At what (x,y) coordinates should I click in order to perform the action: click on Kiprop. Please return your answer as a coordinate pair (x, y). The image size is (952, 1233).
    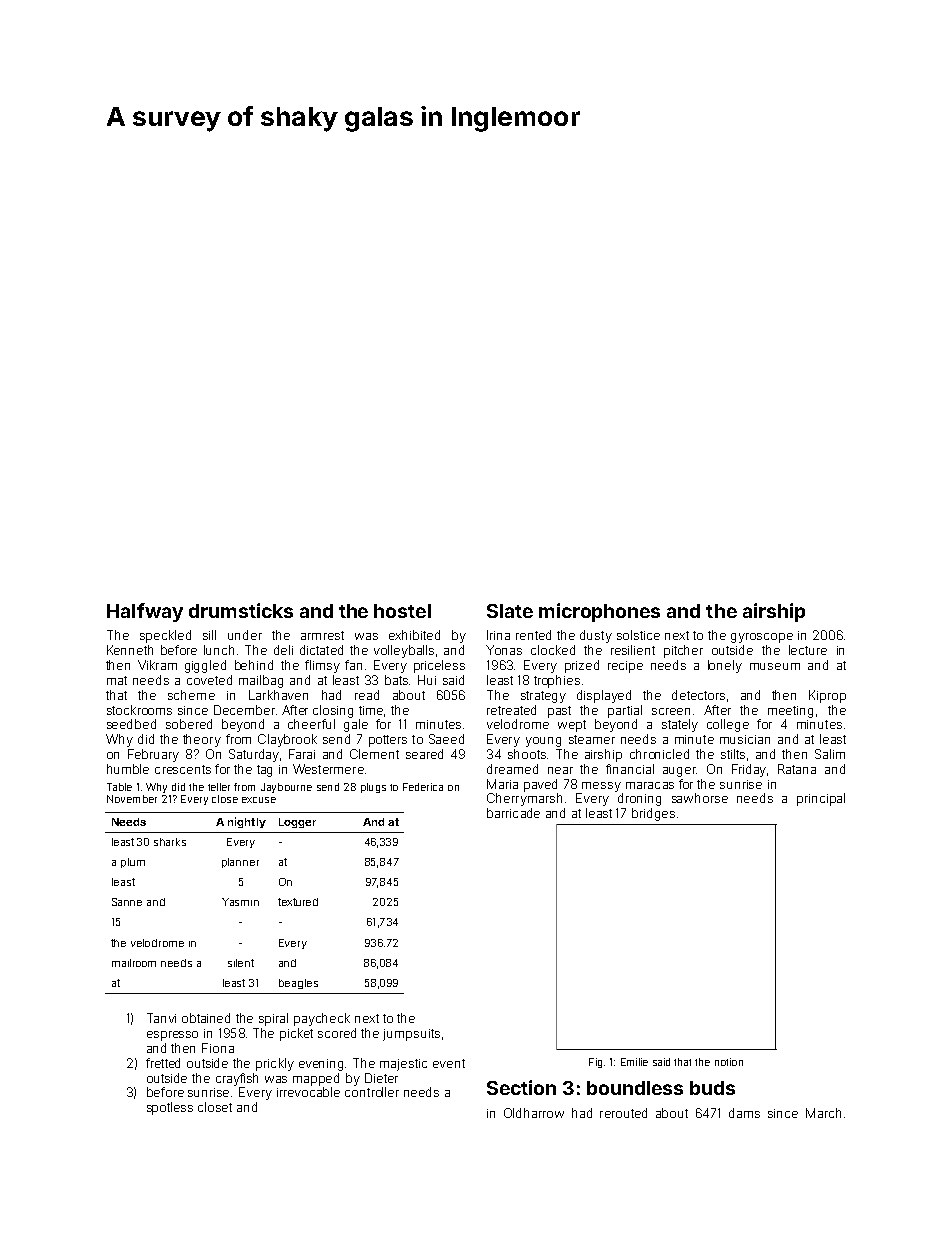
    Looking at the image, I should click on (827, 696).
